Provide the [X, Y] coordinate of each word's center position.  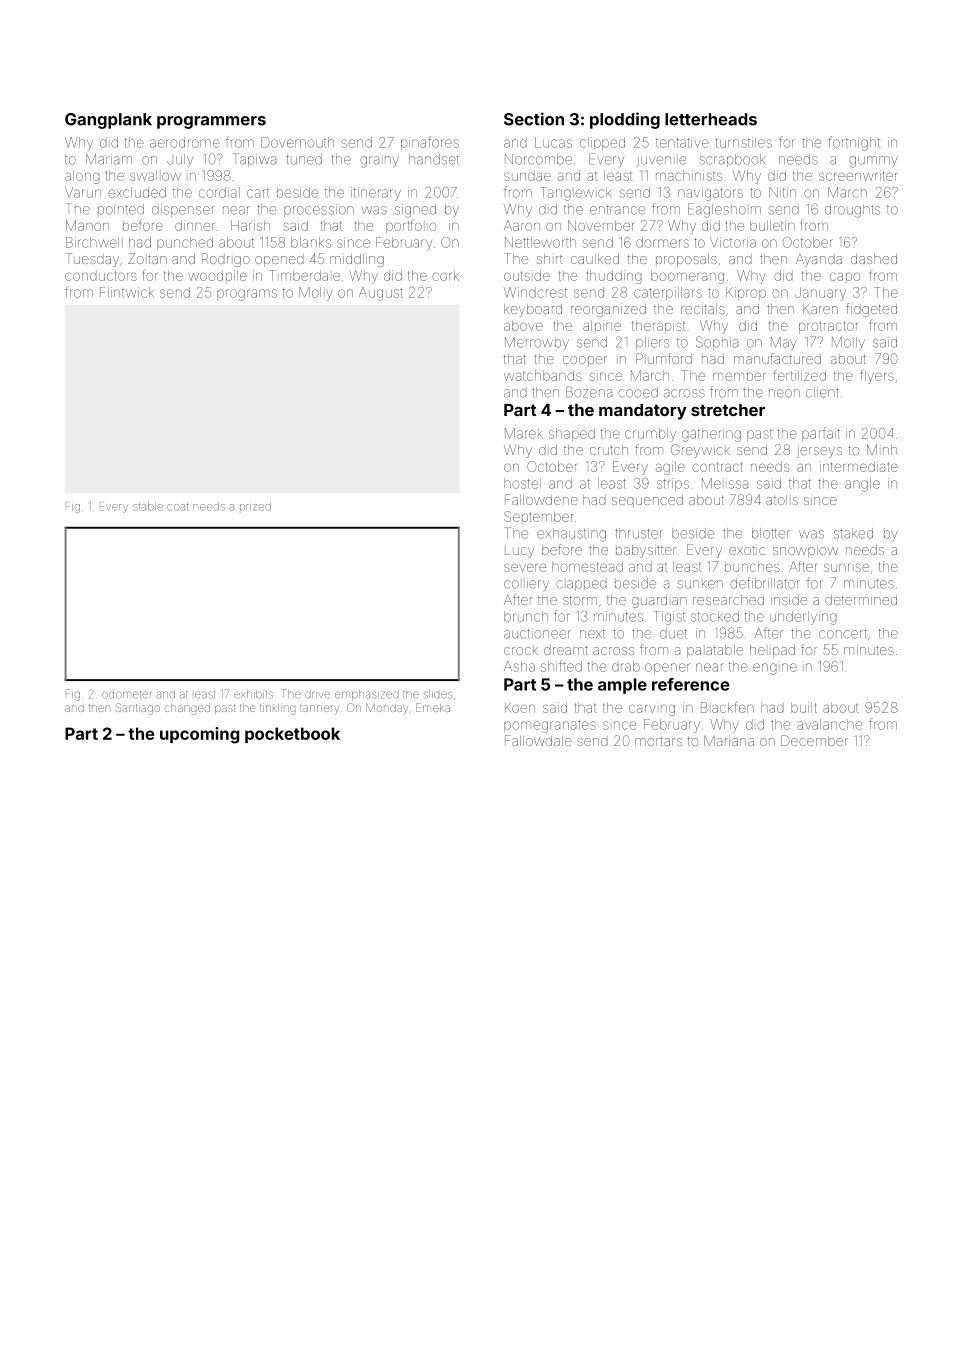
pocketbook [292, 735]
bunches [752, 567]
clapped [581, 584]
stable [148, 506]
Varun [83, 192]
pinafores [430, 143]
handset [434, 159]
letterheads [711, 119]
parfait [821, 434]
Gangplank [108, 121]
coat [177, 507]
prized [255, 506]
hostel [522, 483]
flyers [877, 377]
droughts [852, 211]
